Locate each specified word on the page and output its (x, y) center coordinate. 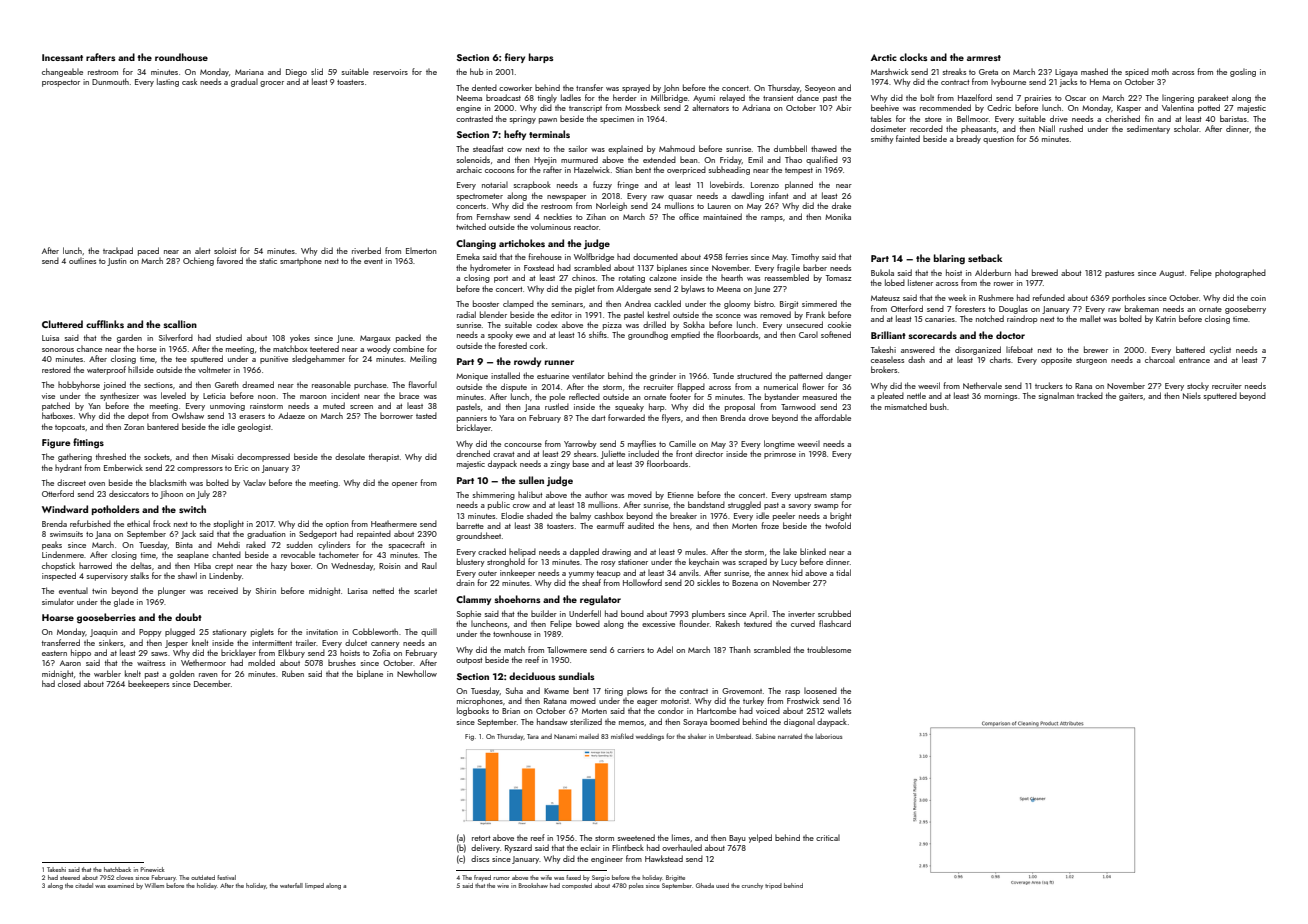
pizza (612, 326)
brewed (1045, 272)
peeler (784, 516)
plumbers (708, 614)
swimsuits (66, 534)
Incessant (62, 57)
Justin (117, 262)
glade (124, 602)
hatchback (117, 869)
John (671, 88)
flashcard (835, 623)
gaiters (1131, 397)
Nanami (565, 736)
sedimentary (1148, 129)
